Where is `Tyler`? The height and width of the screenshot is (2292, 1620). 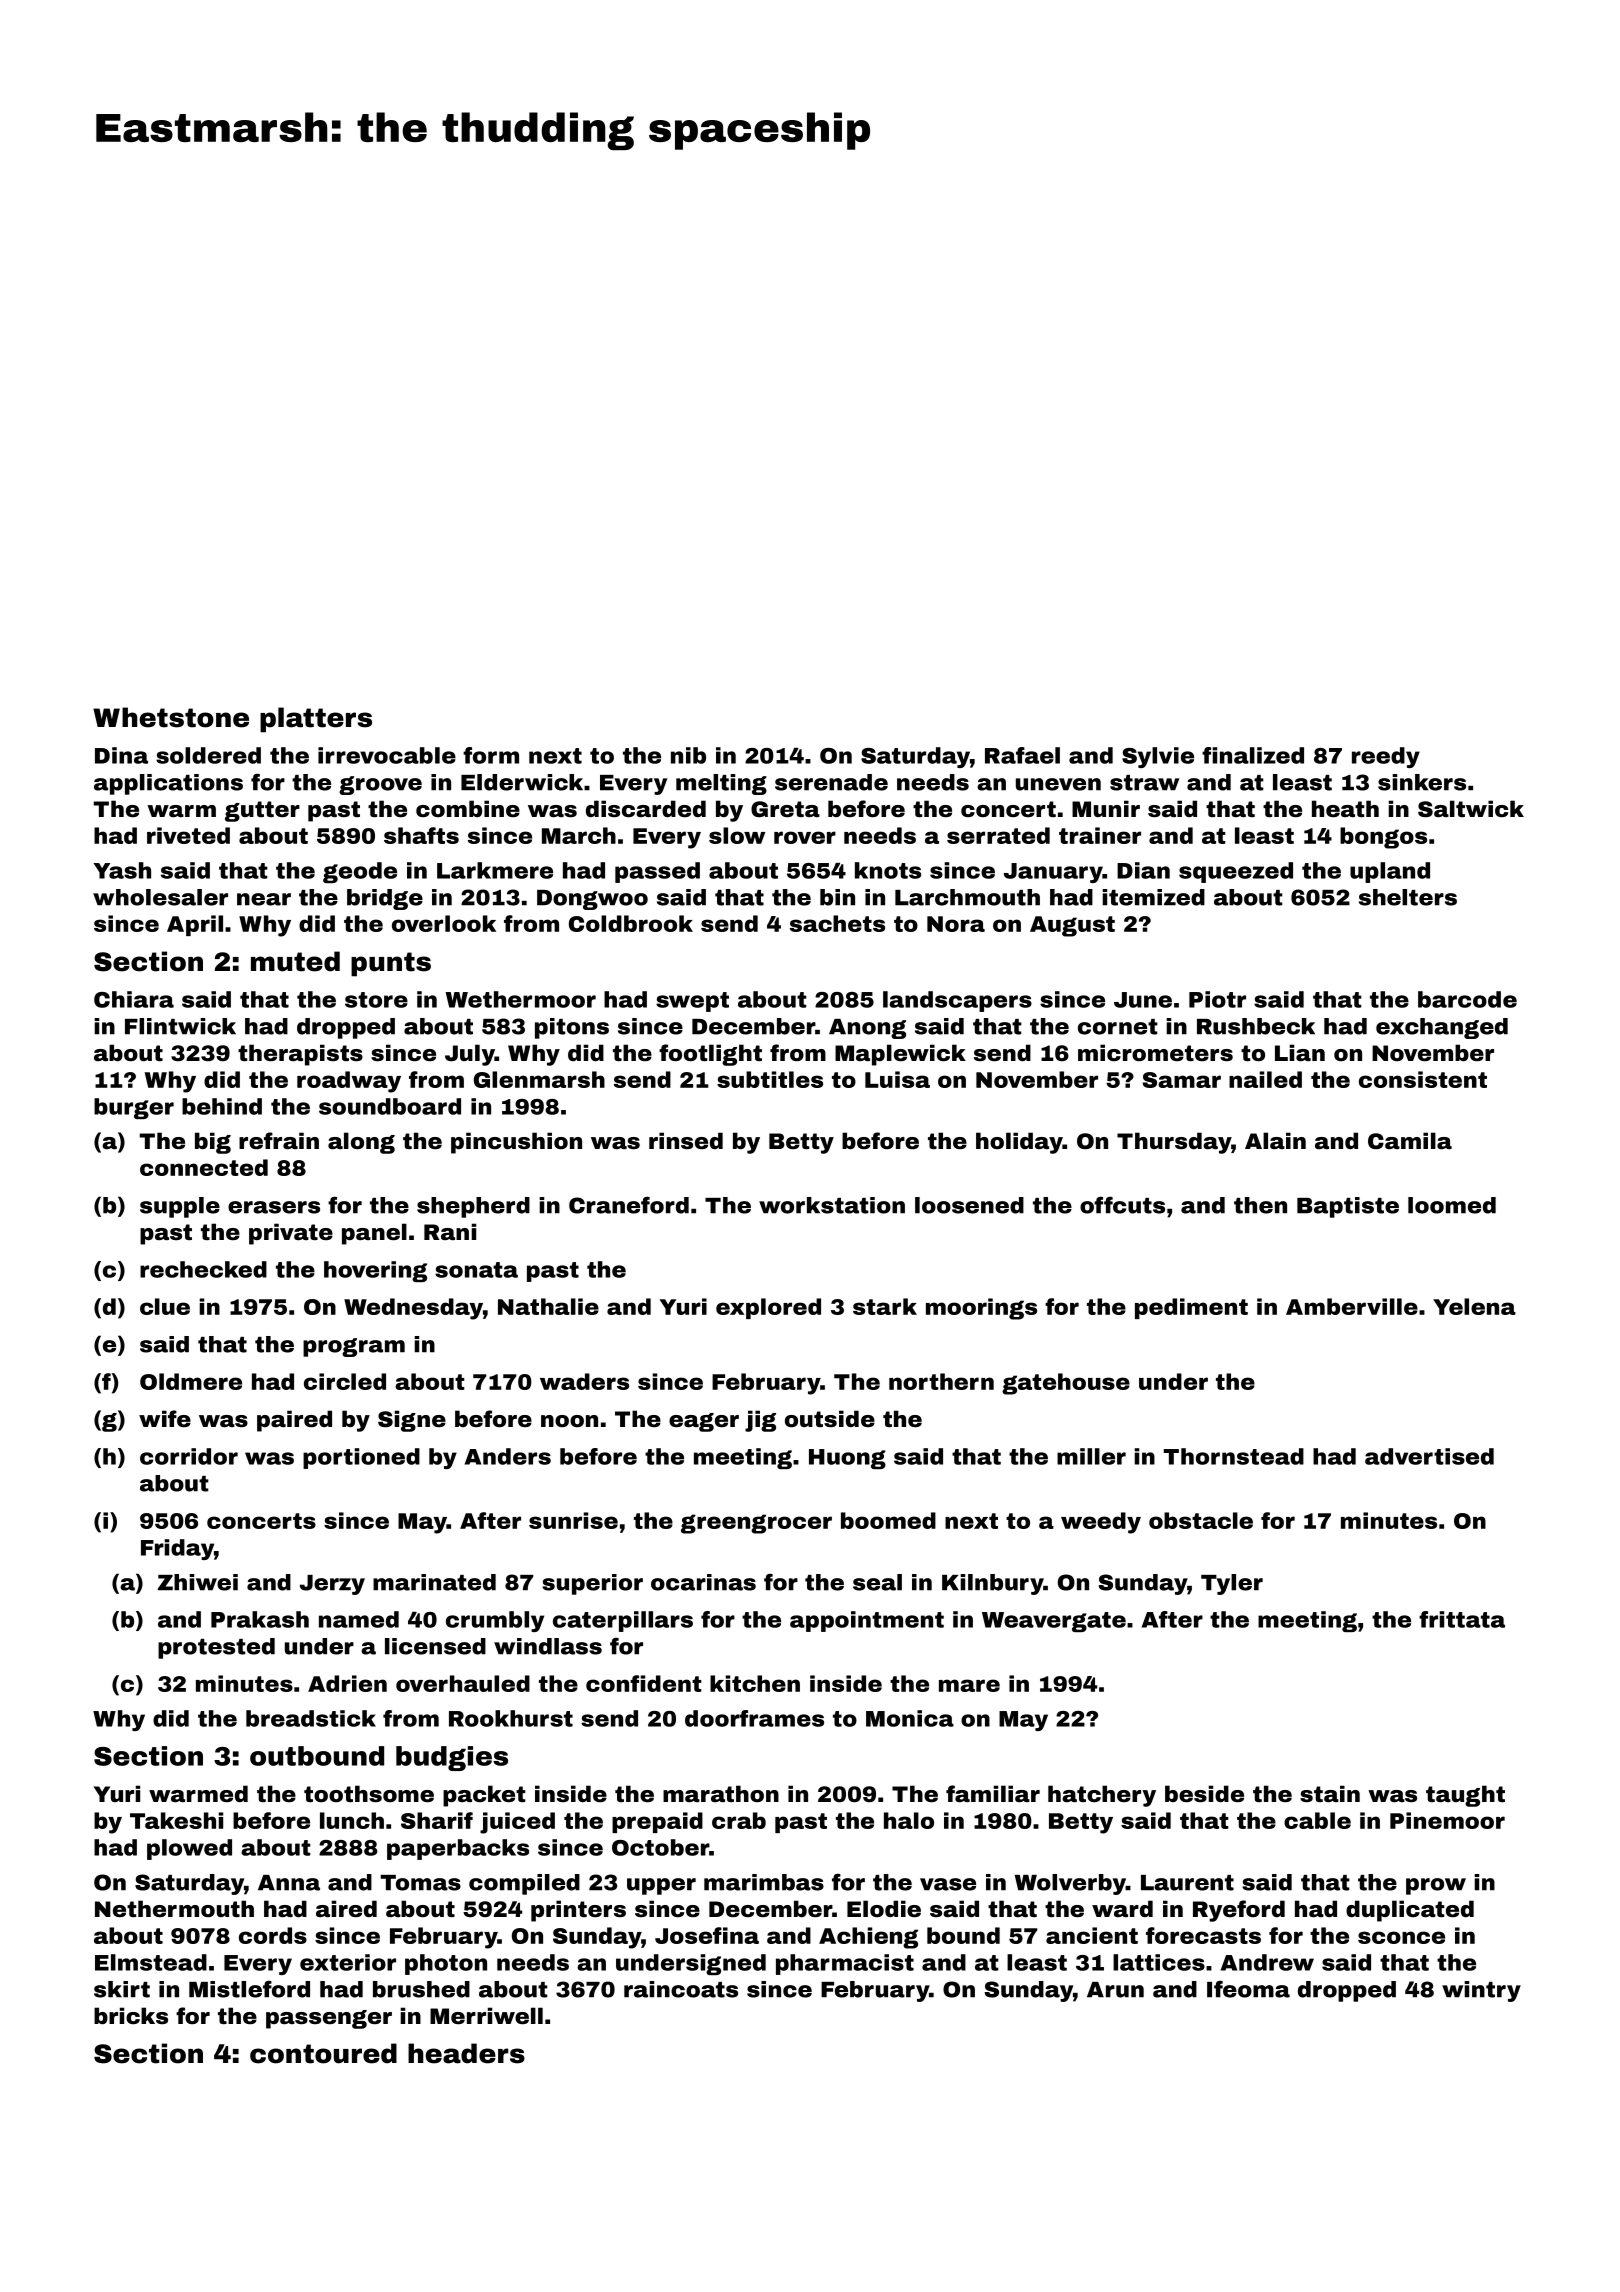 Tyler is located at coordinates (1232, 1584).
